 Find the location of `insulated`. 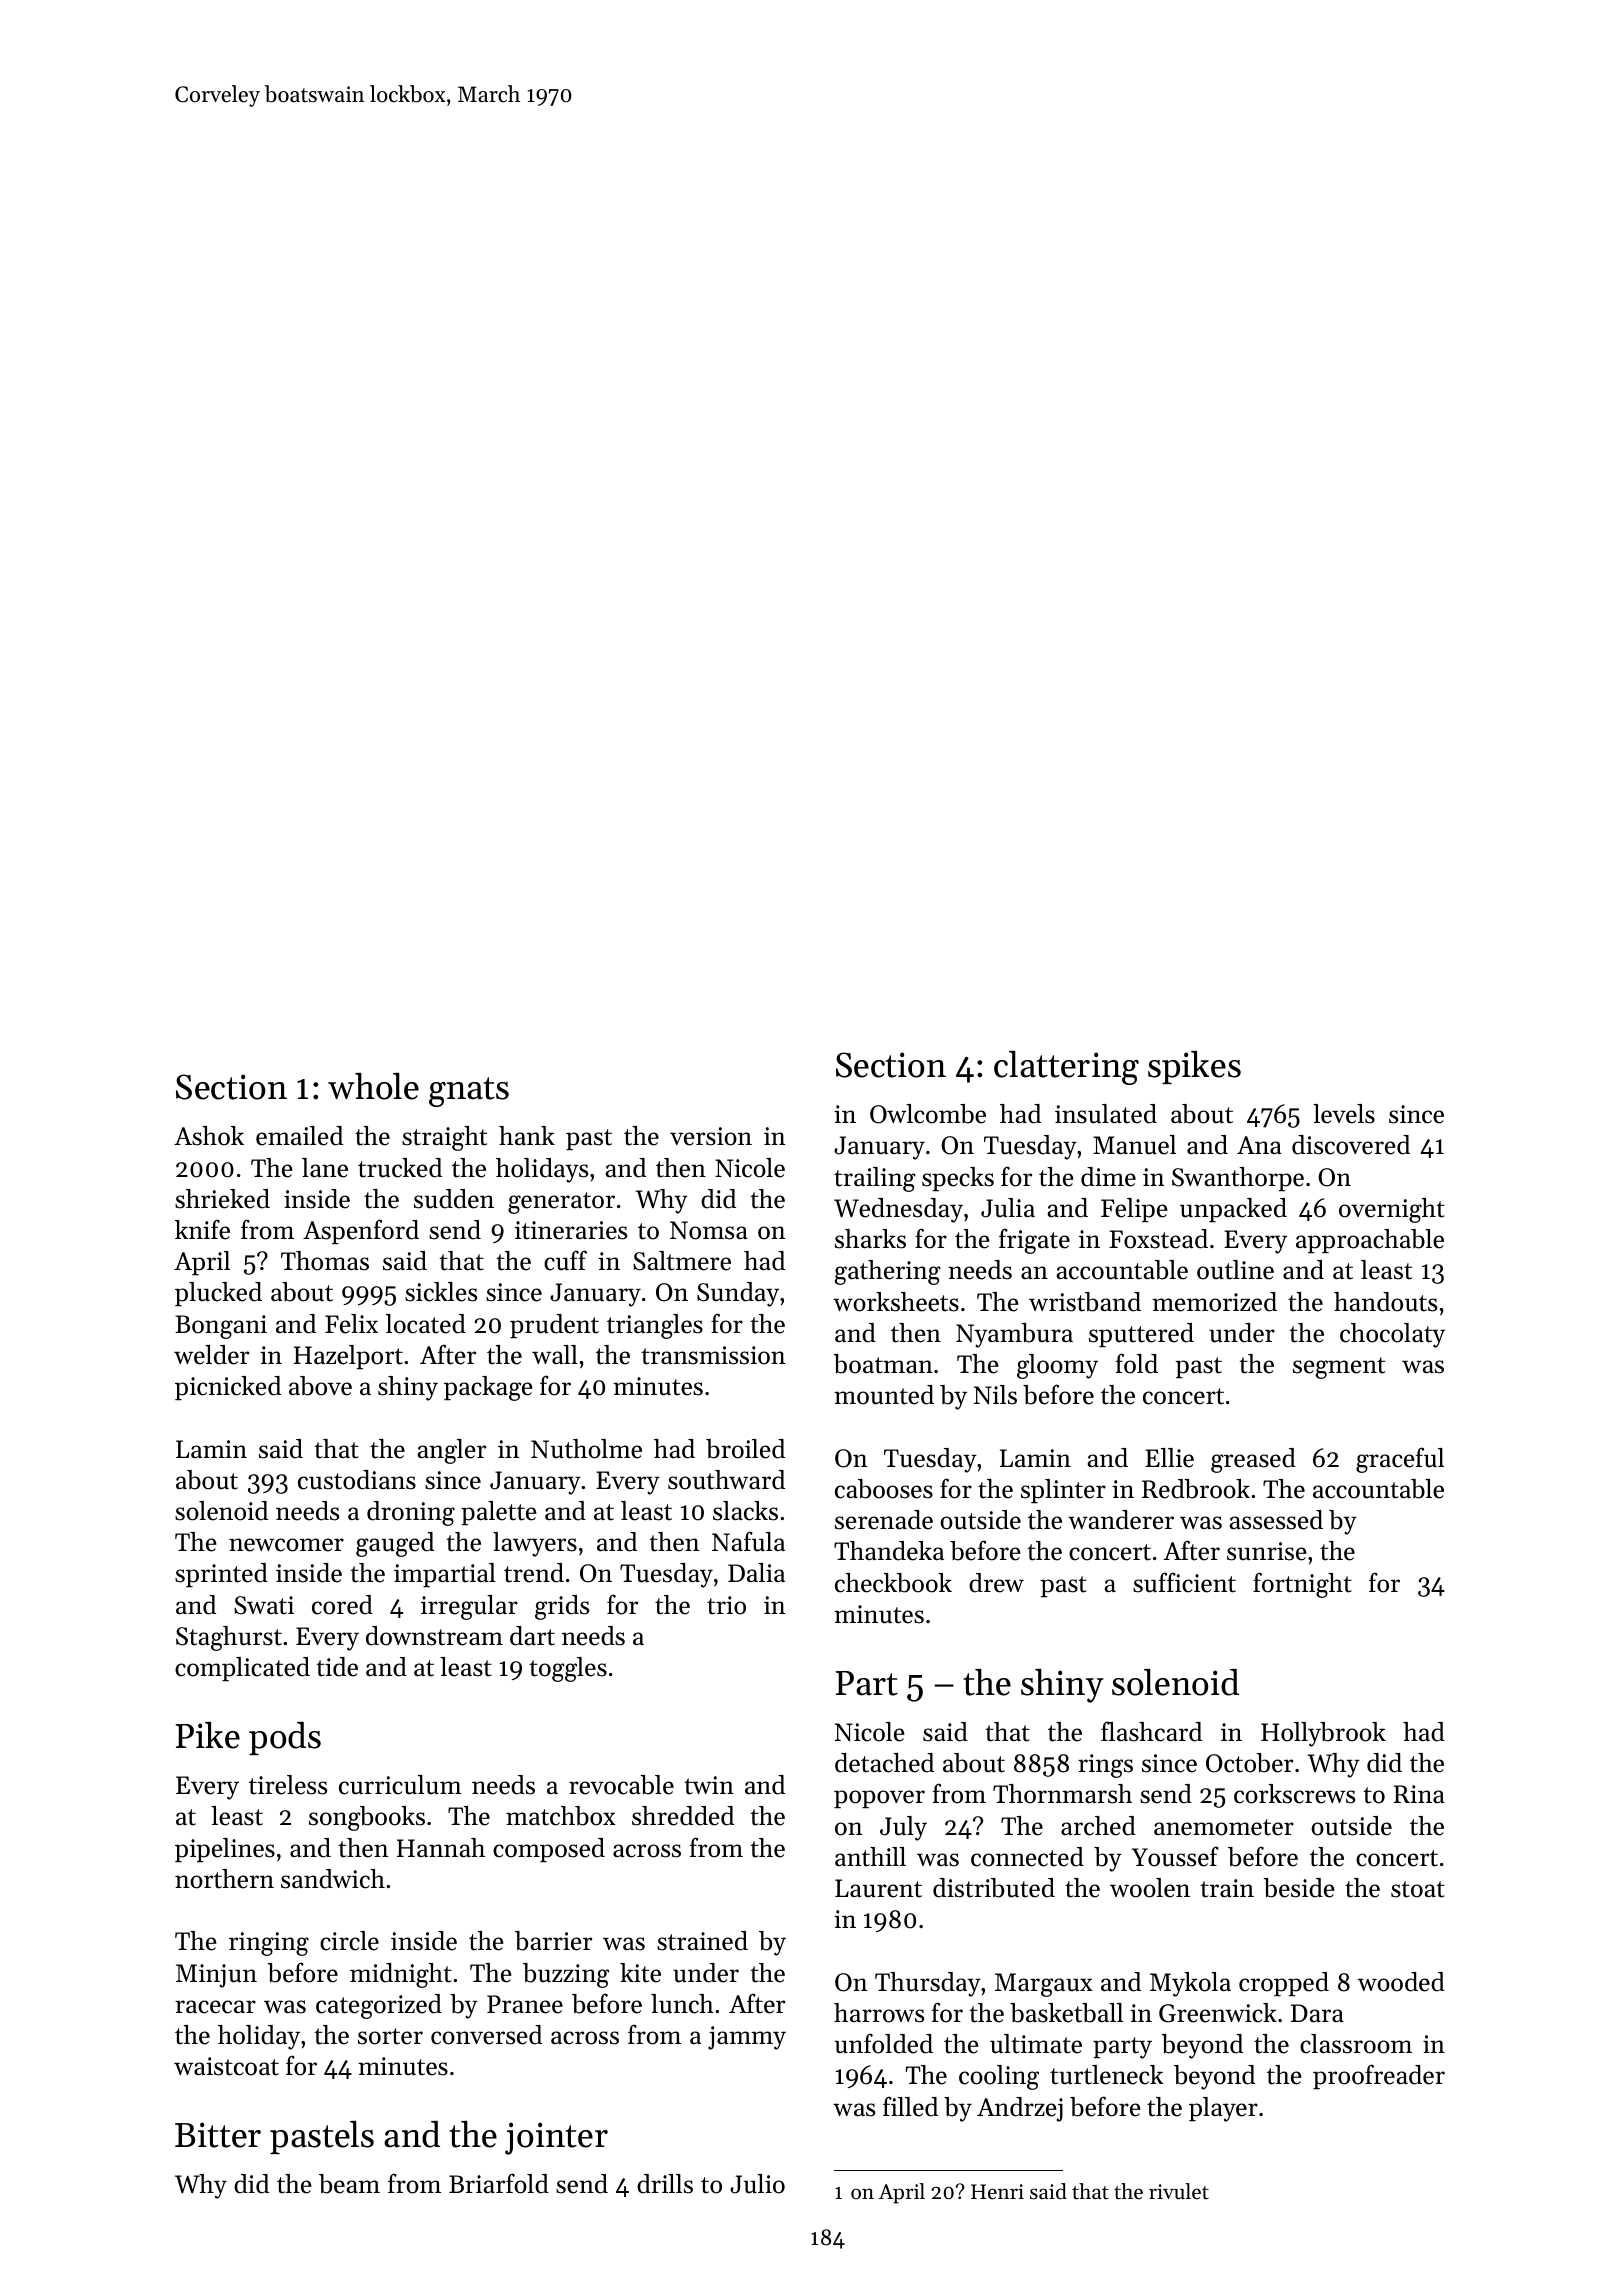

insulated is located at coordinates (1106, 1114).
